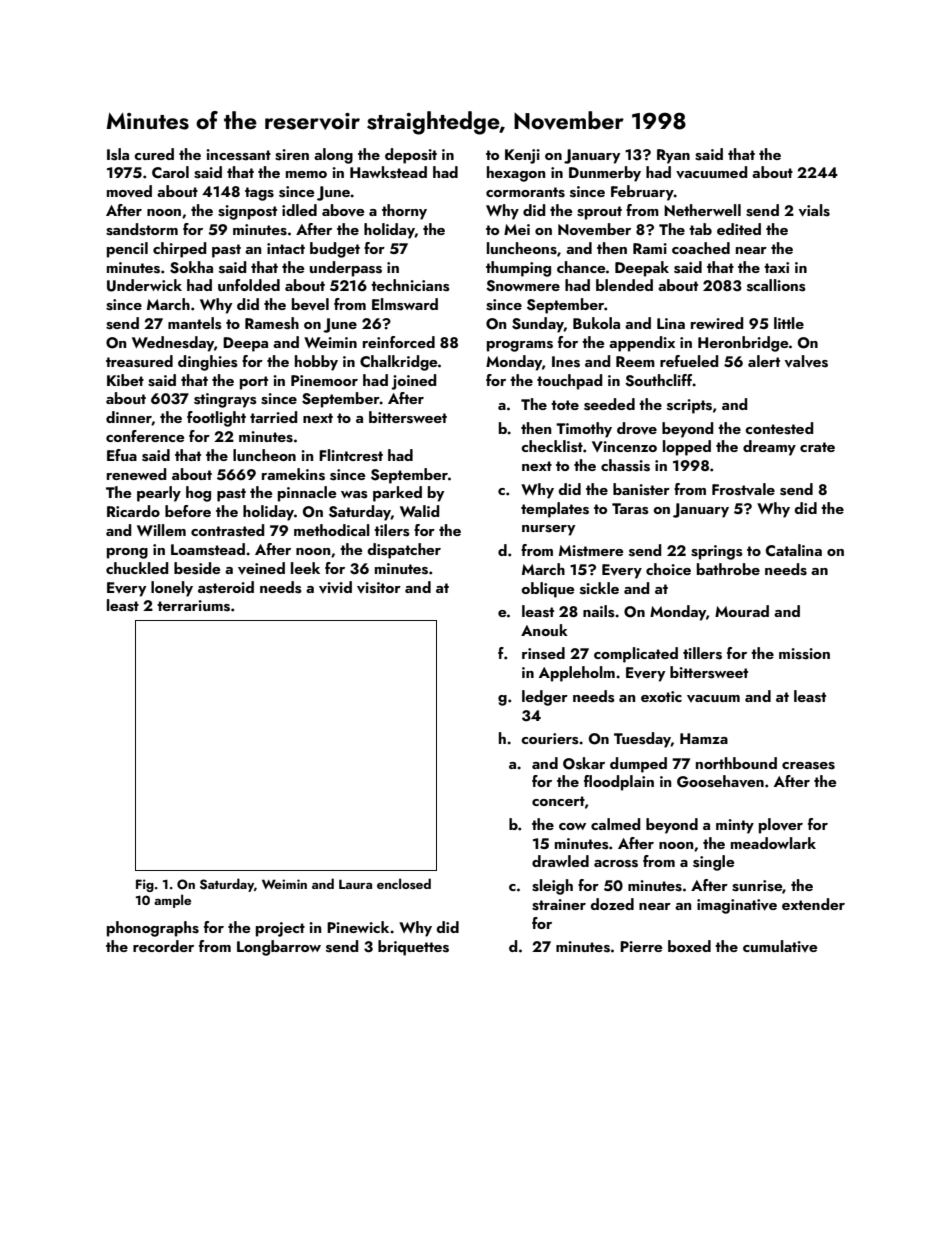 This page has width=952, height=1233. What do you see at coordinates (413, 948) in the page?
I see `briquettes` at bounding box center [413, 948].
